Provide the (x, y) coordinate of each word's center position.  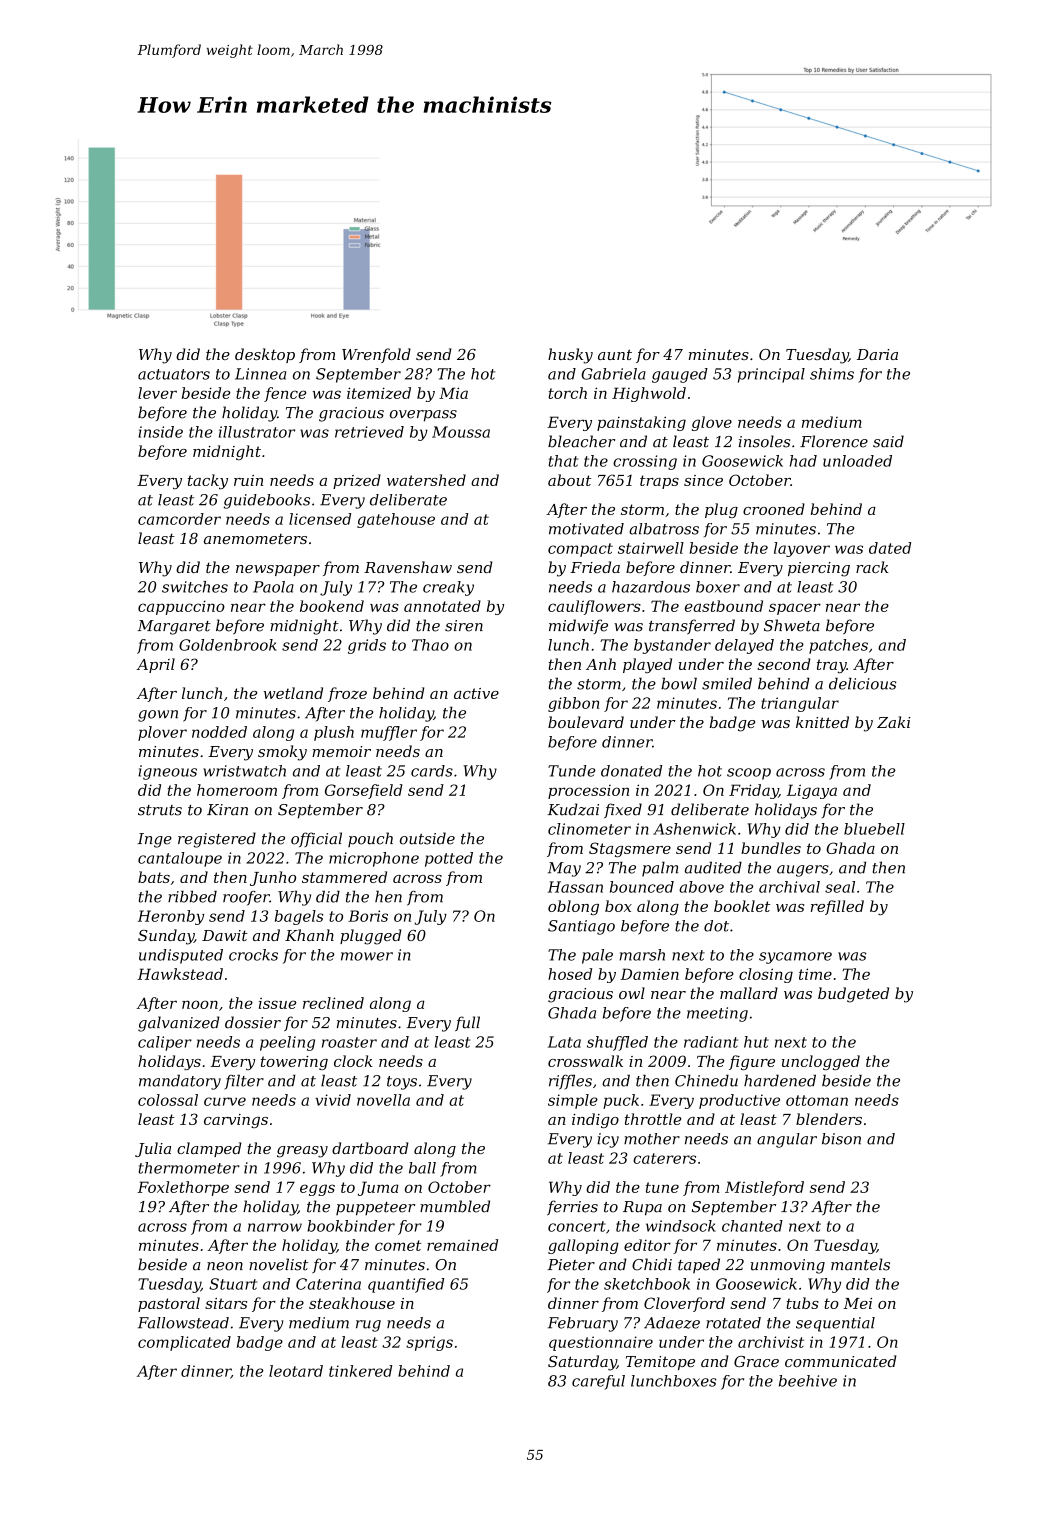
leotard (296, 1371)
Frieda (595, 567)
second (783, 664)
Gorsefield (364, 791)
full (467, 1023)
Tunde (571, 771)
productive (739, 1101)
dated (890, 548)
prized (357, 481)
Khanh (309, 935)
